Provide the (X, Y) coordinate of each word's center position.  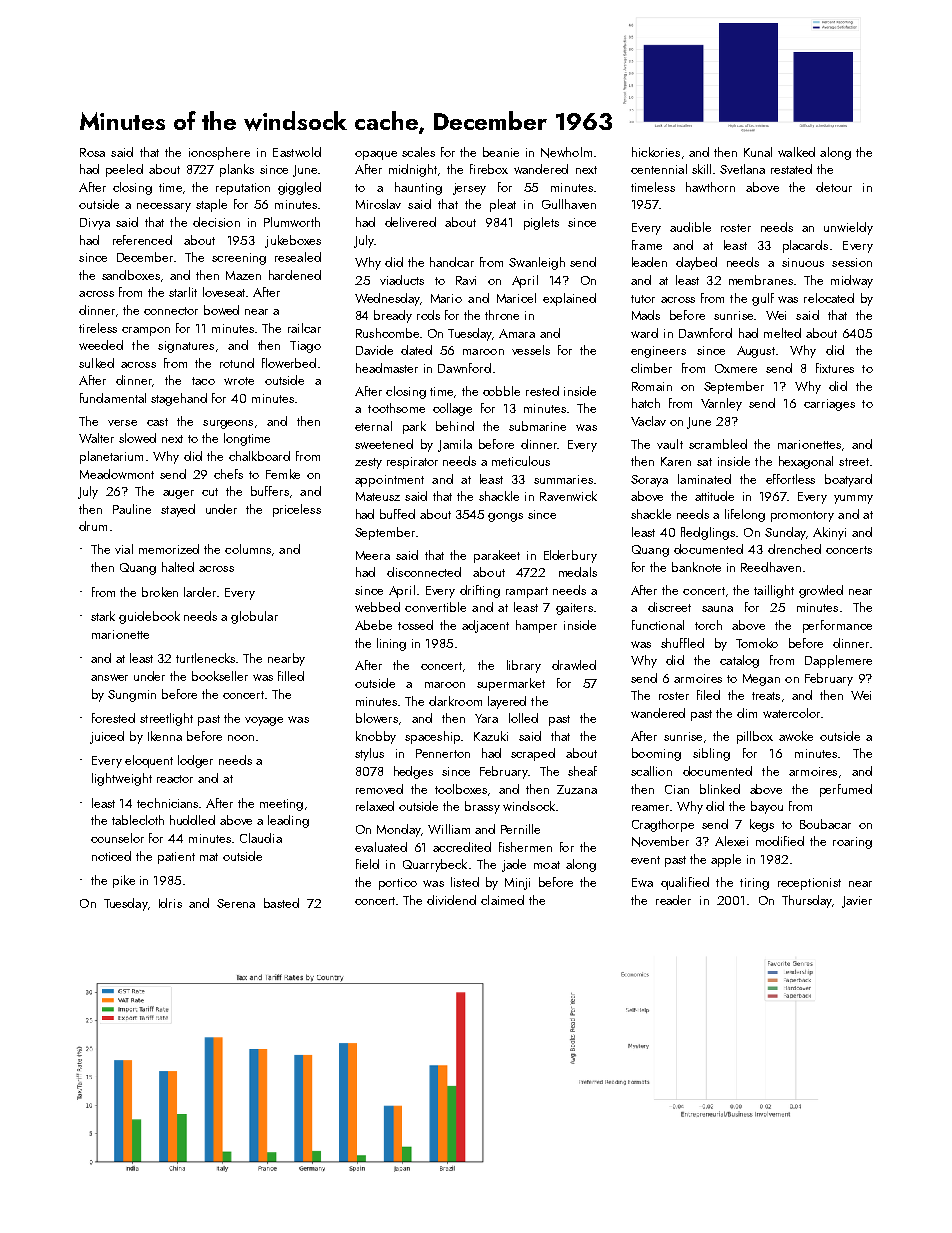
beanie (501, 152)
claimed (502, 900)
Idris (170, 903)
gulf (763, 299)
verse (122, 423)
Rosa (92, 152)
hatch (646, 403)
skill (701, 169)
